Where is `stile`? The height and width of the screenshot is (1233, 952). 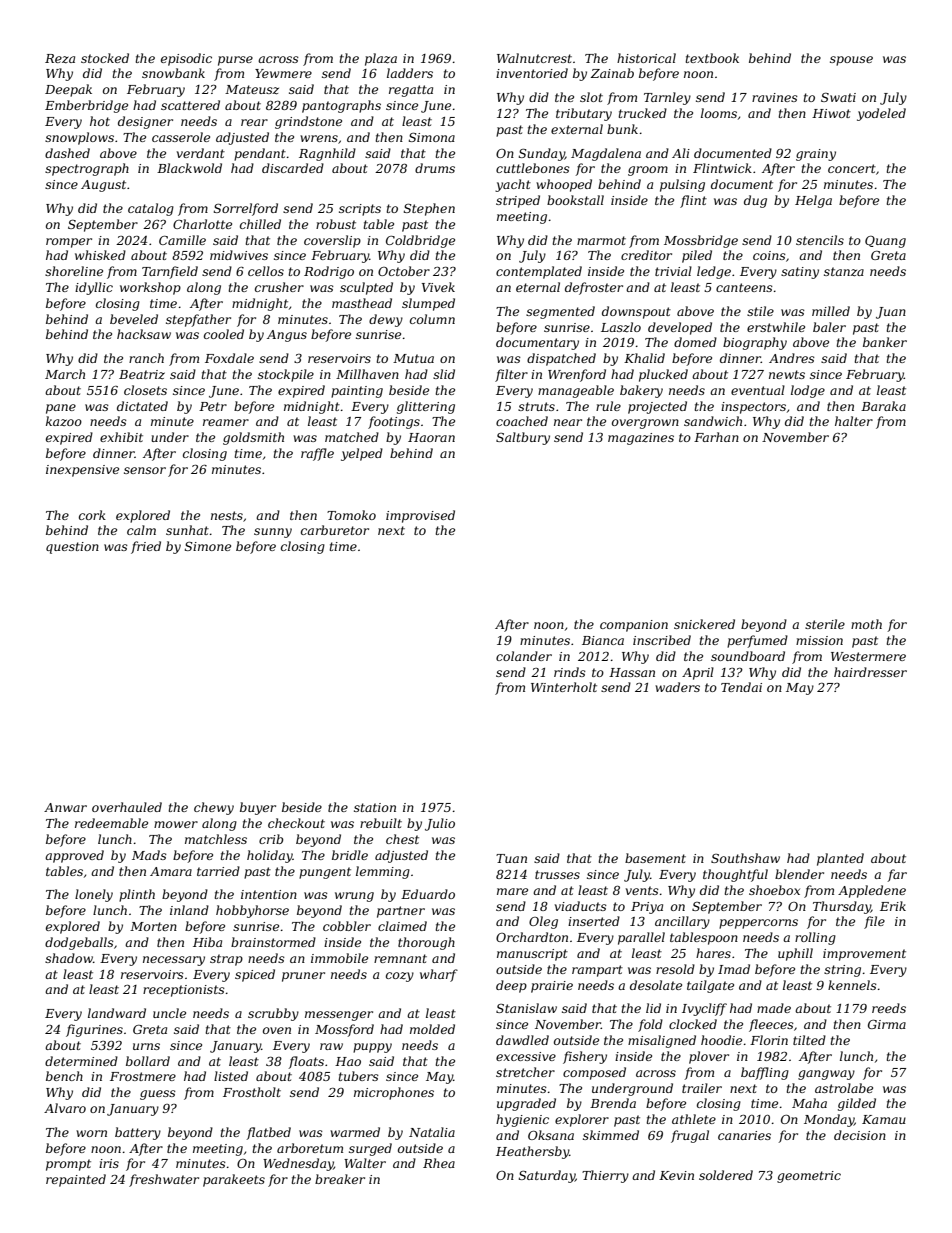
stile is located at coordinates (760, 311).
